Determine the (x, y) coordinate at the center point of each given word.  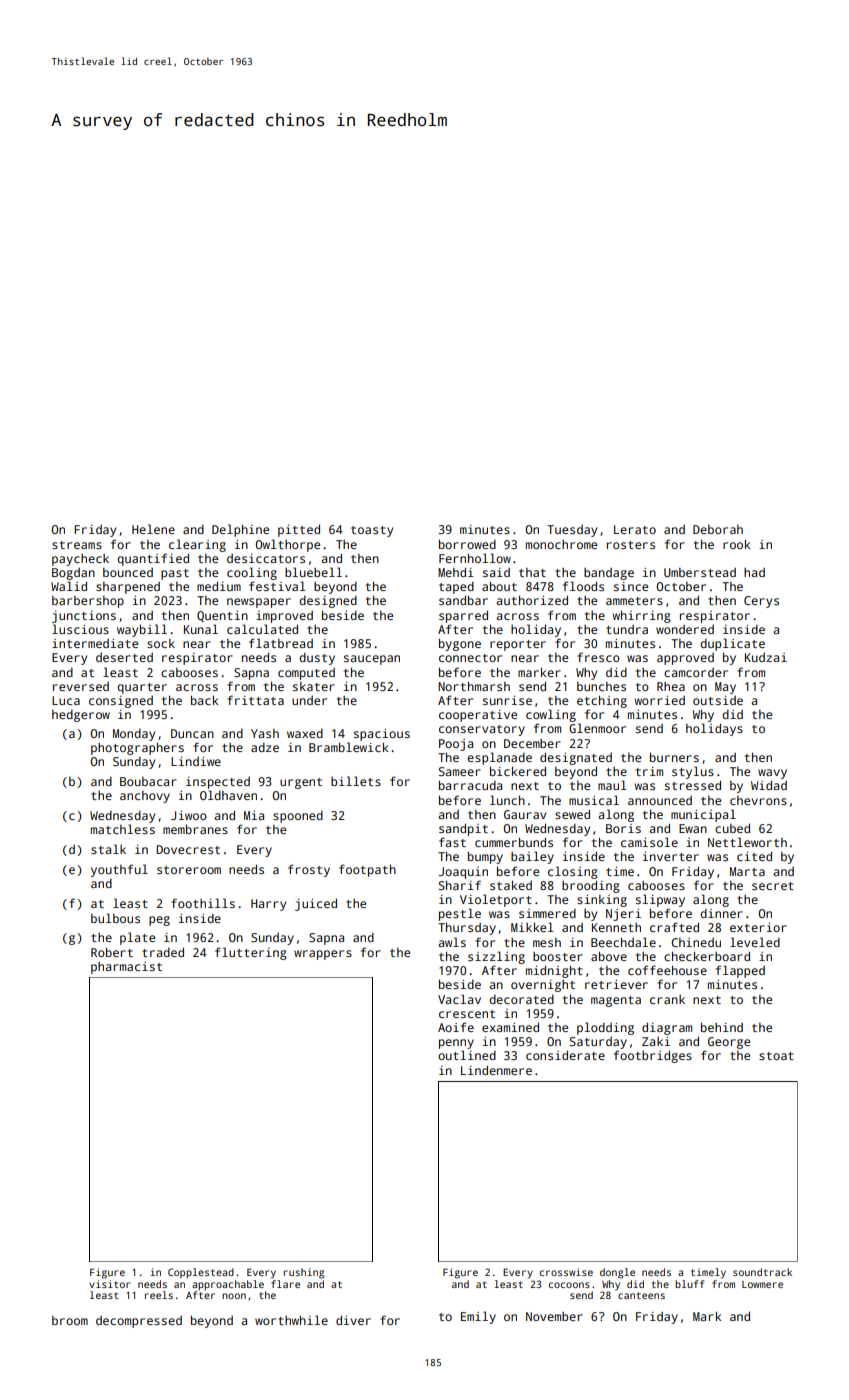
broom (70, 1320)
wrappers (323, 955)
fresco (598, 657)
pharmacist (126, 968)
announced (660, 800)
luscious (80, 629)
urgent (301, 783)
